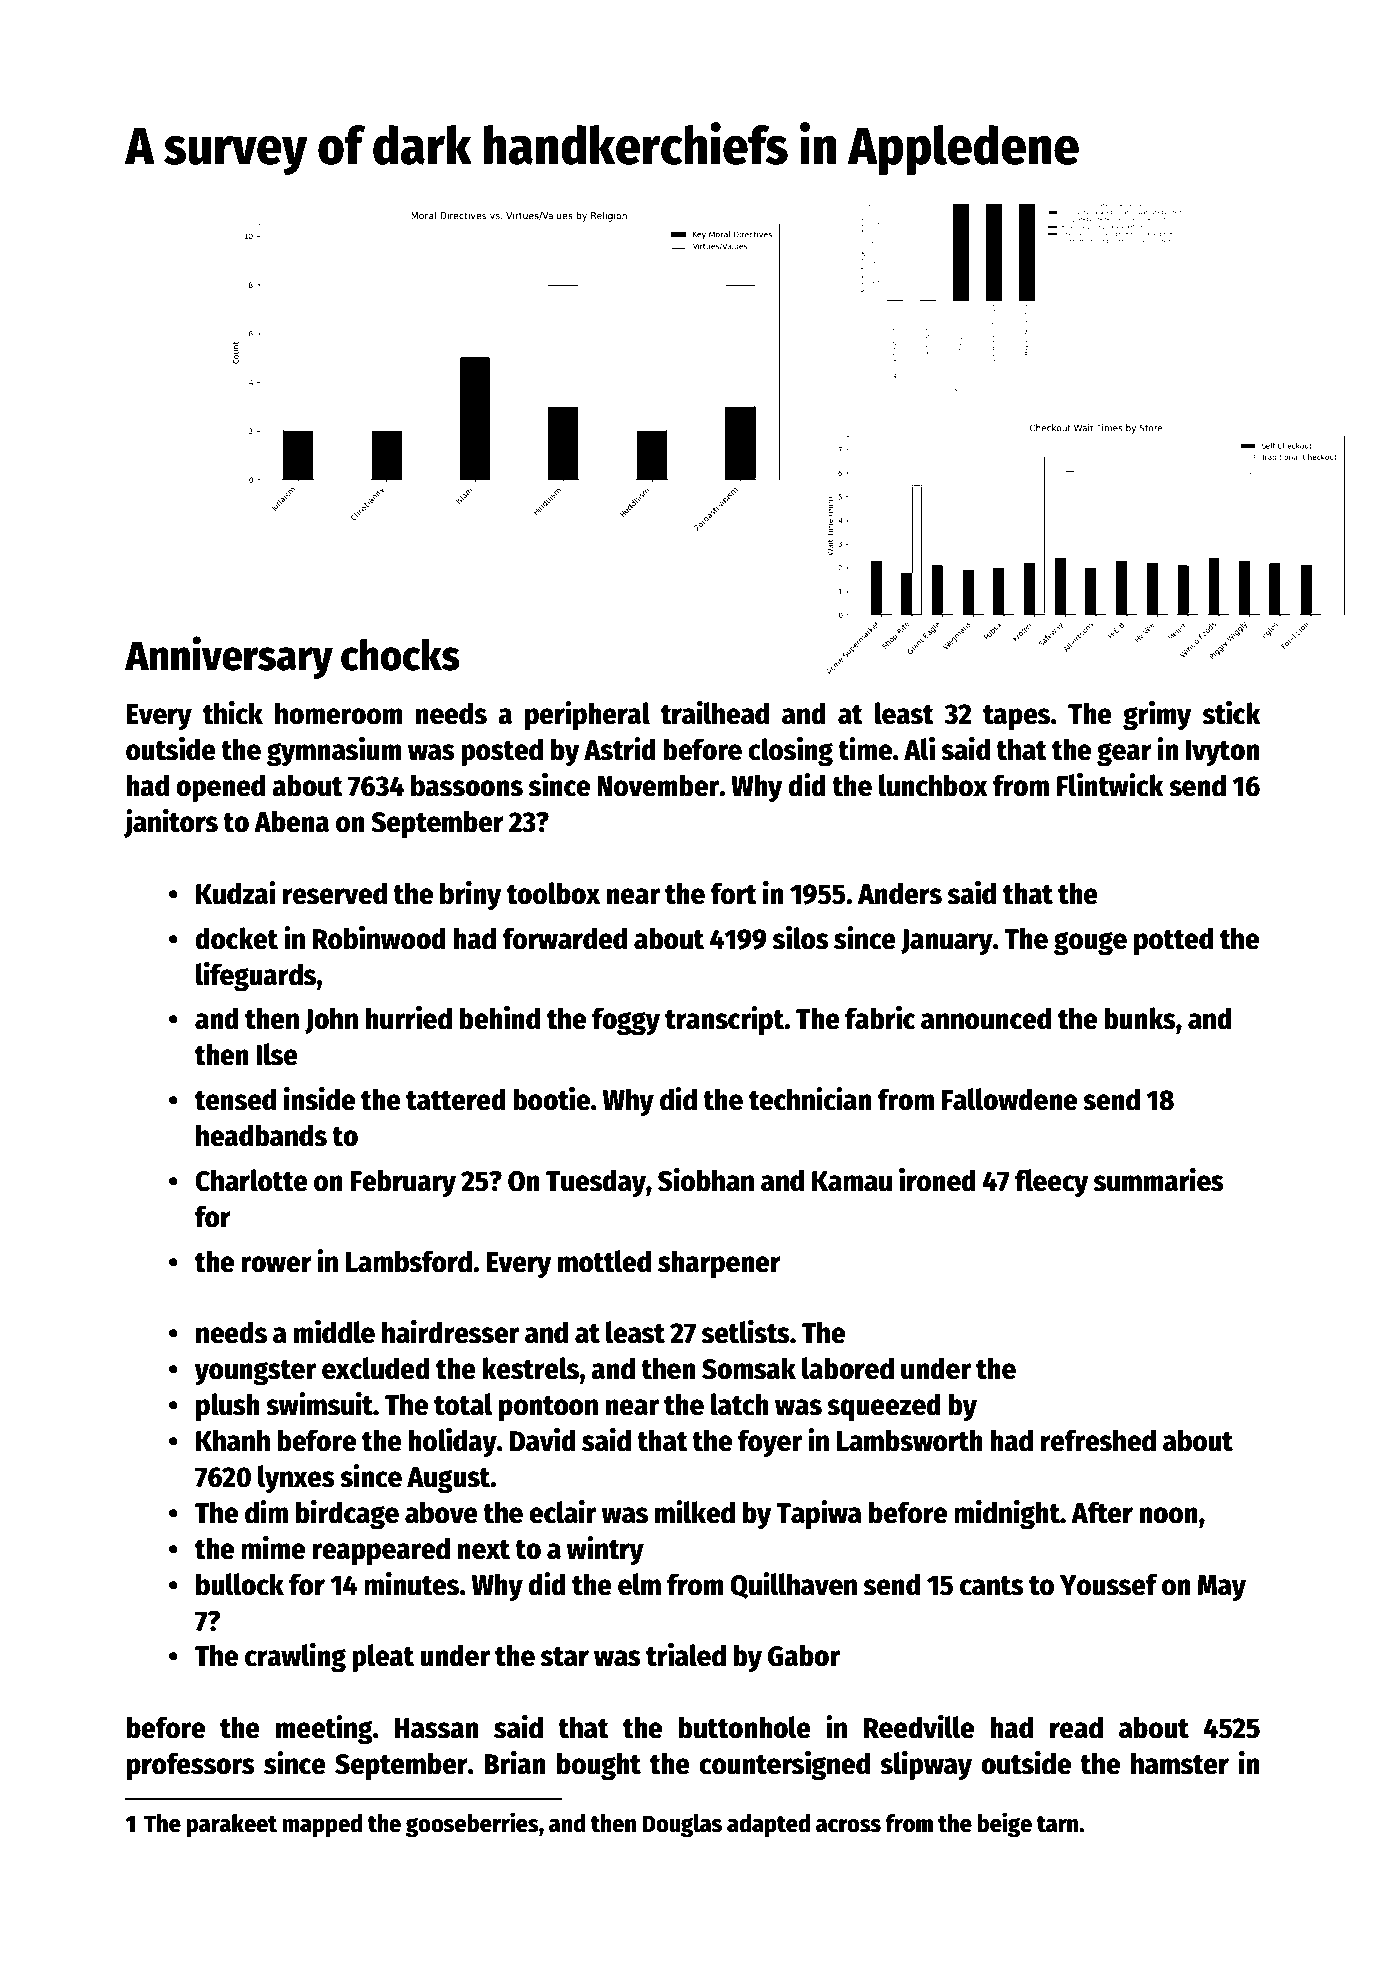  Describe the element at coordinates (565, 1657) in the image. I see `star` at that location.
